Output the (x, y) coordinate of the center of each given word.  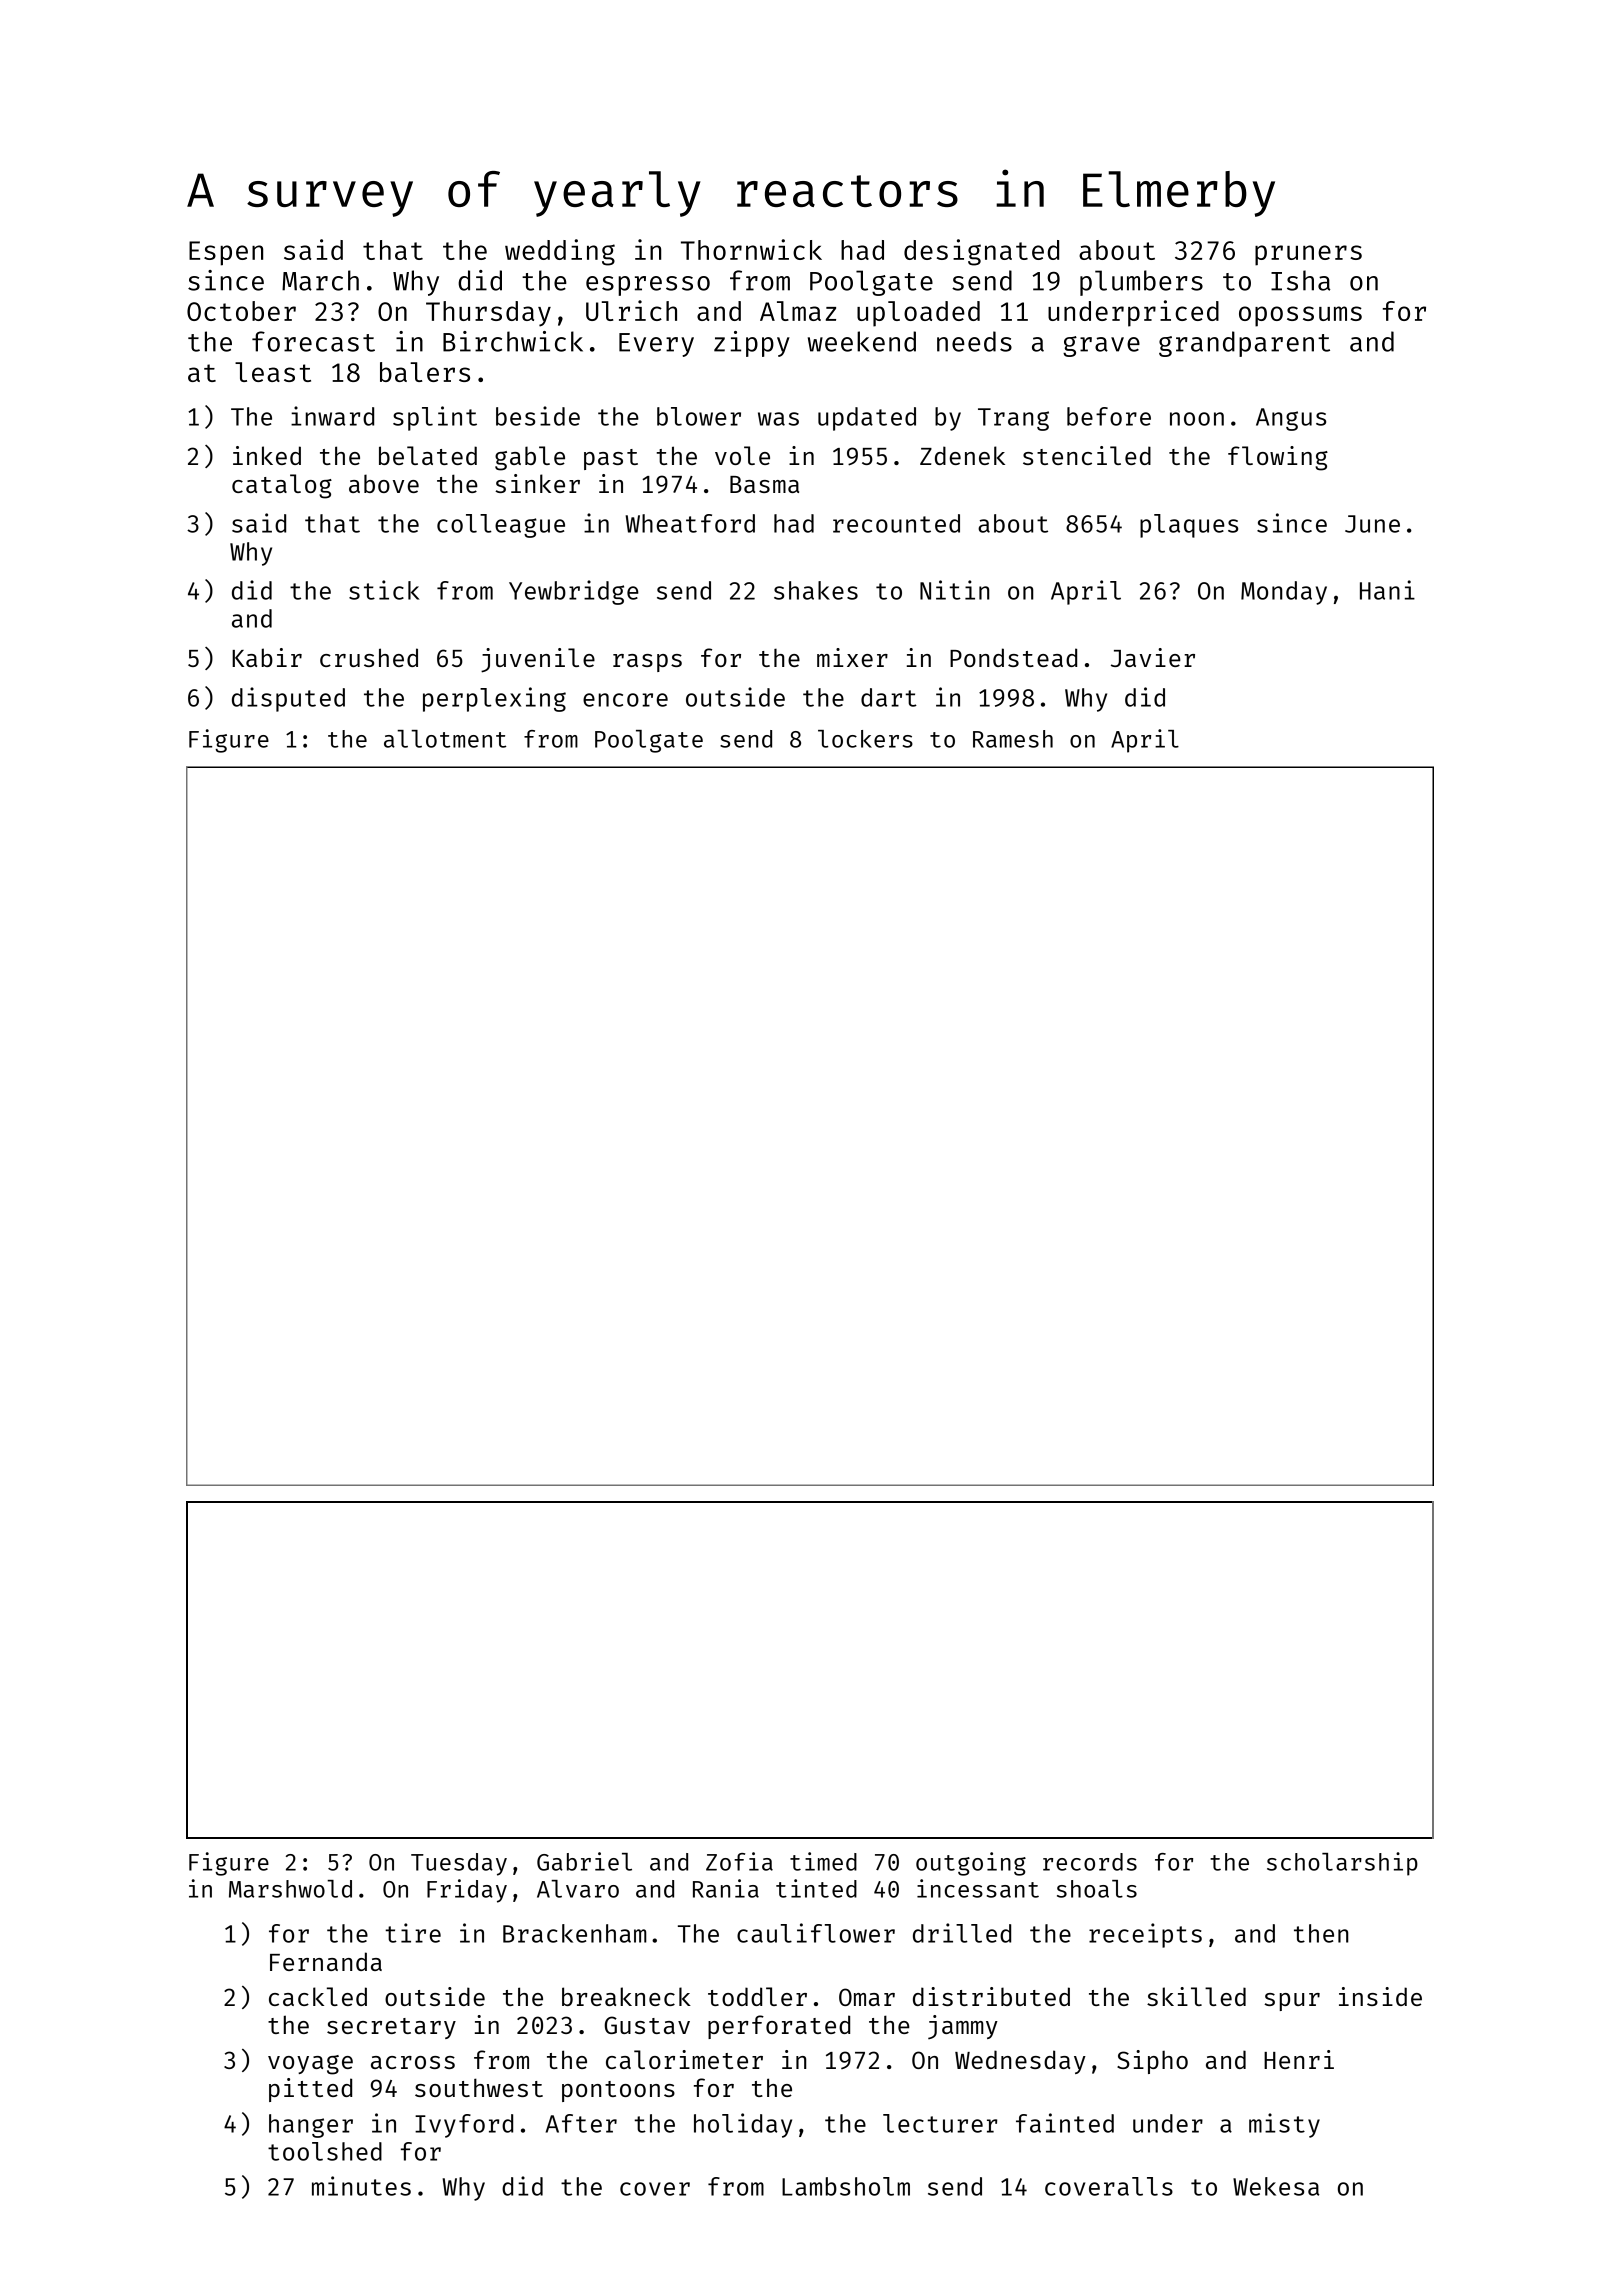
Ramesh (1013, 739)
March (320, 280)
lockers (865, 739)
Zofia (739, 1861)
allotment (445, 739)
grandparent (1244, 344)
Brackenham (575, 1933)
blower (699, 416)
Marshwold (290, 1889)
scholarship (1342, 1864)
